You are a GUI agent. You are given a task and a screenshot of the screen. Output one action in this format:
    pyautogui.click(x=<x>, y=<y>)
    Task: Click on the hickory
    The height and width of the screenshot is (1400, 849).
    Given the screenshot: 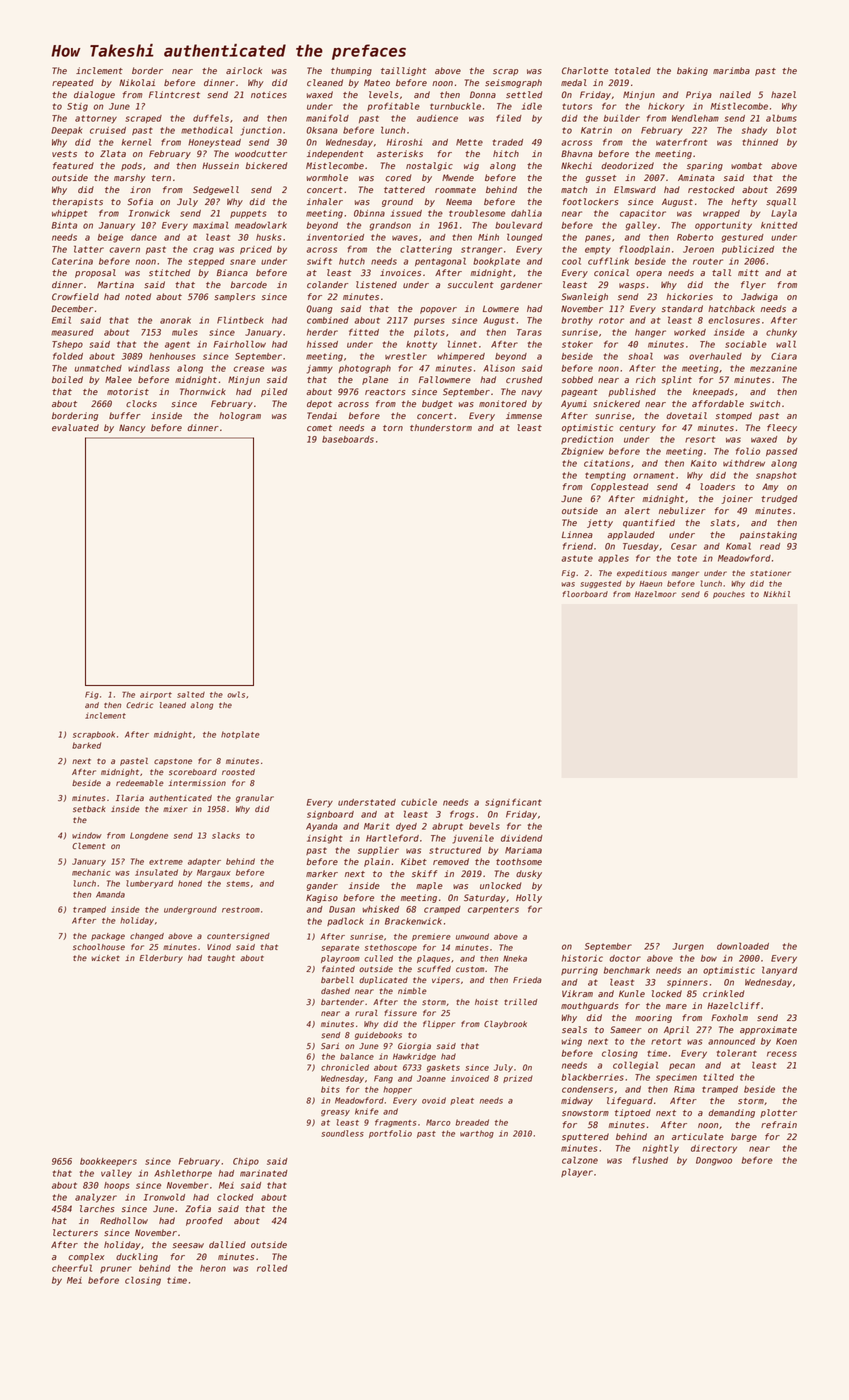 What is the action you would take?
    pyautogui.click(x=666, y=107)
